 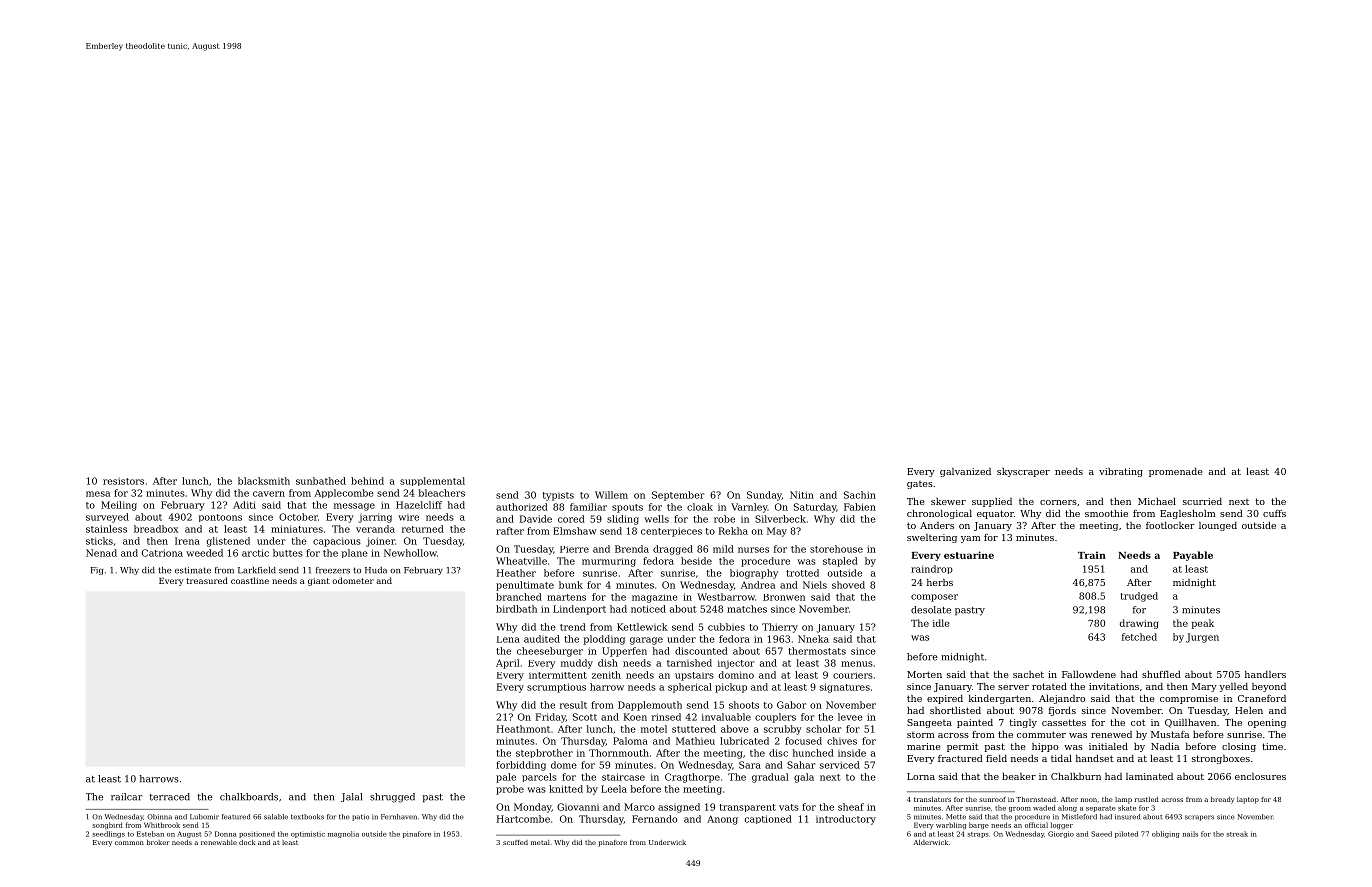 What do you see at coordinates (588, 507) in the image?
I see `familiar` at bounding box center [588, 507].
